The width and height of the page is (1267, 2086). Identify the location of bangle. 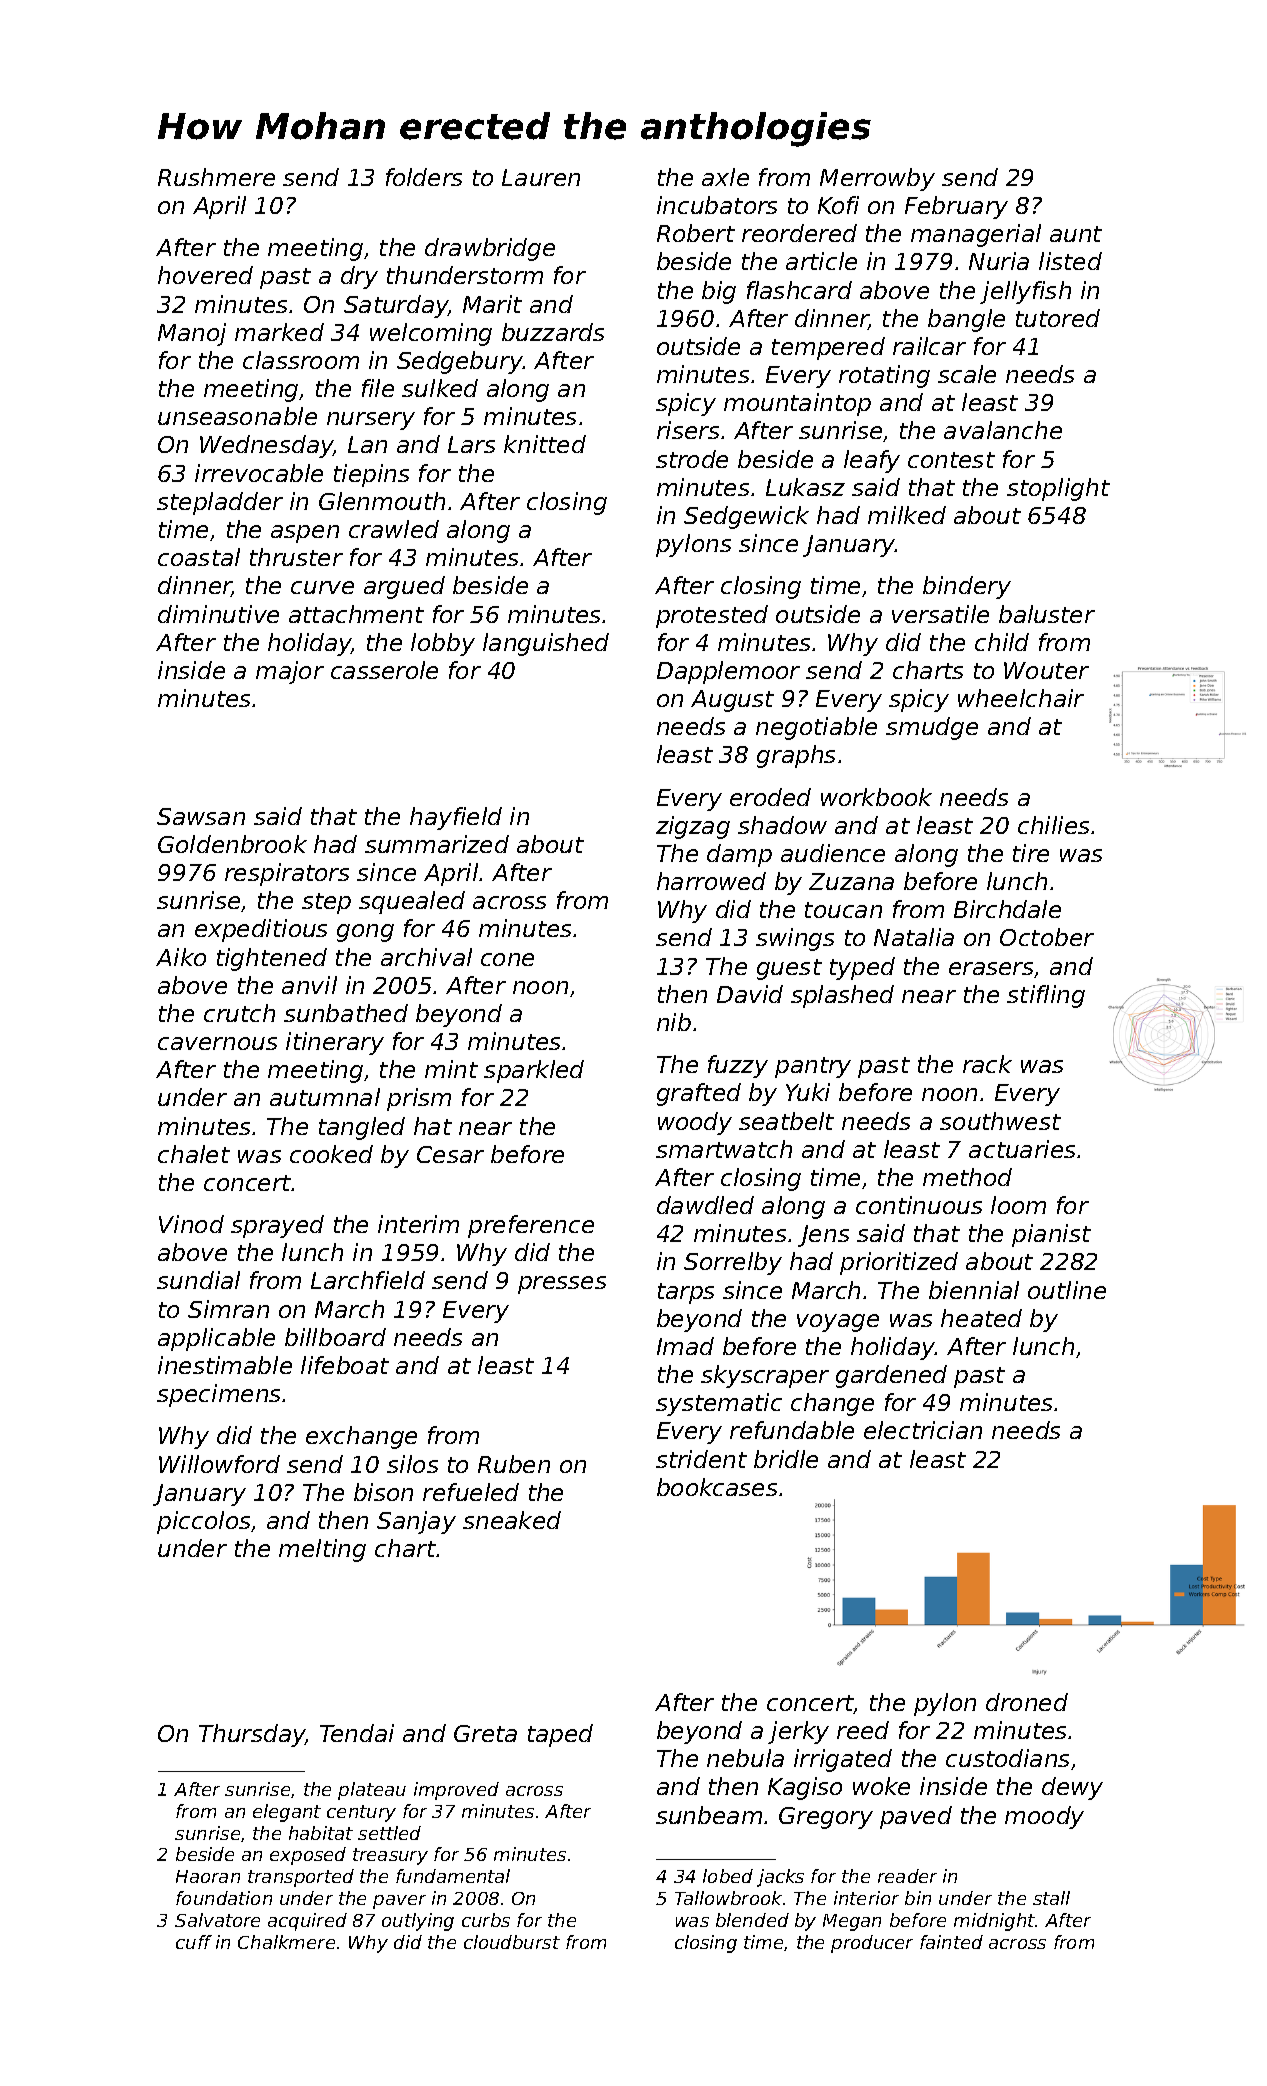
(966, 320).
